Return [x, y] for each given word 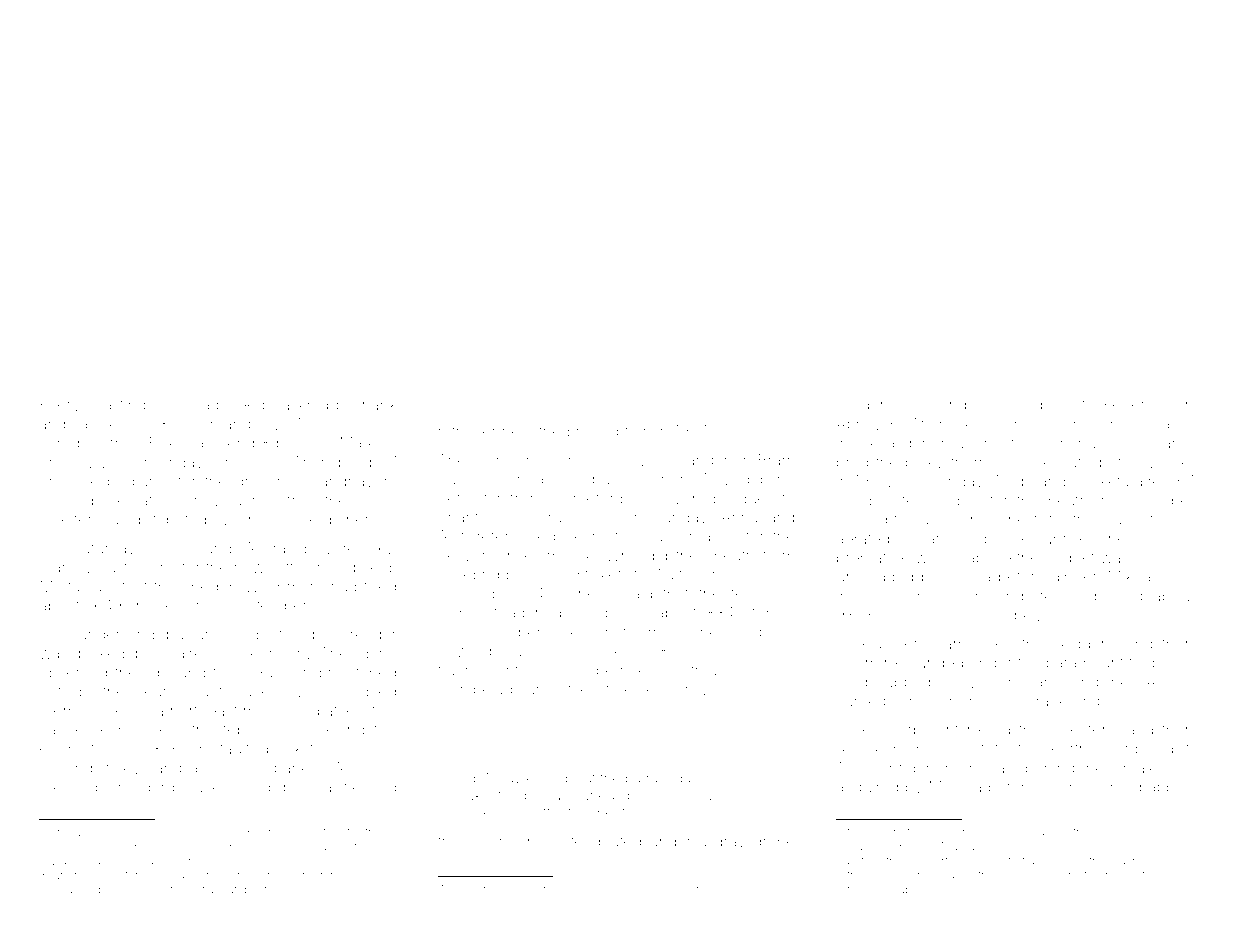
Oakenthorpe [498, 796]
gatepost [243, 891]
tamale [1134, 768]
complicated [880, 501]
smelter [66, 520]
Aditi [452, 536]
